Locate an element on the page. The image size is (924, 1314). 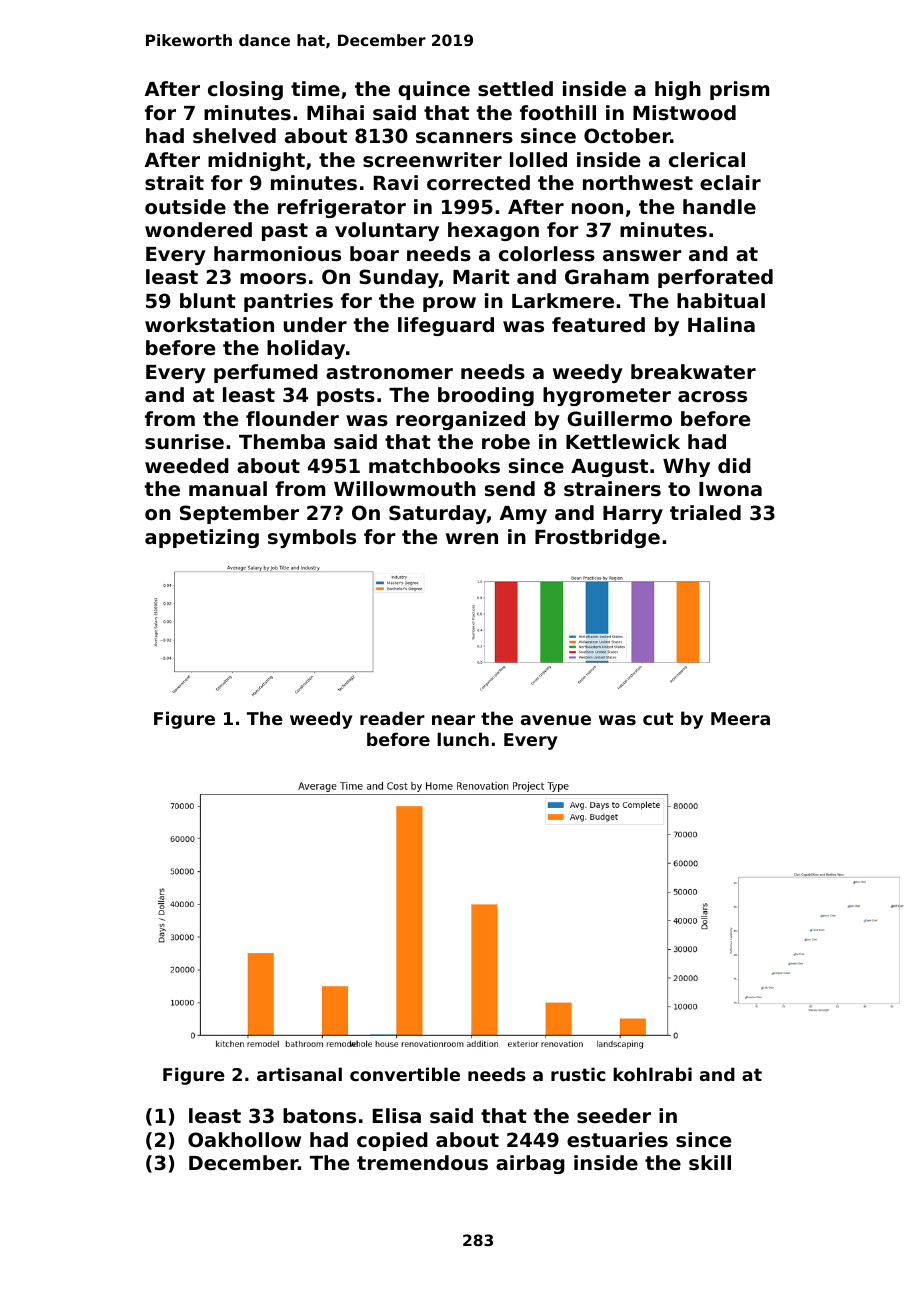
near is located at coordinates (453, 720).
